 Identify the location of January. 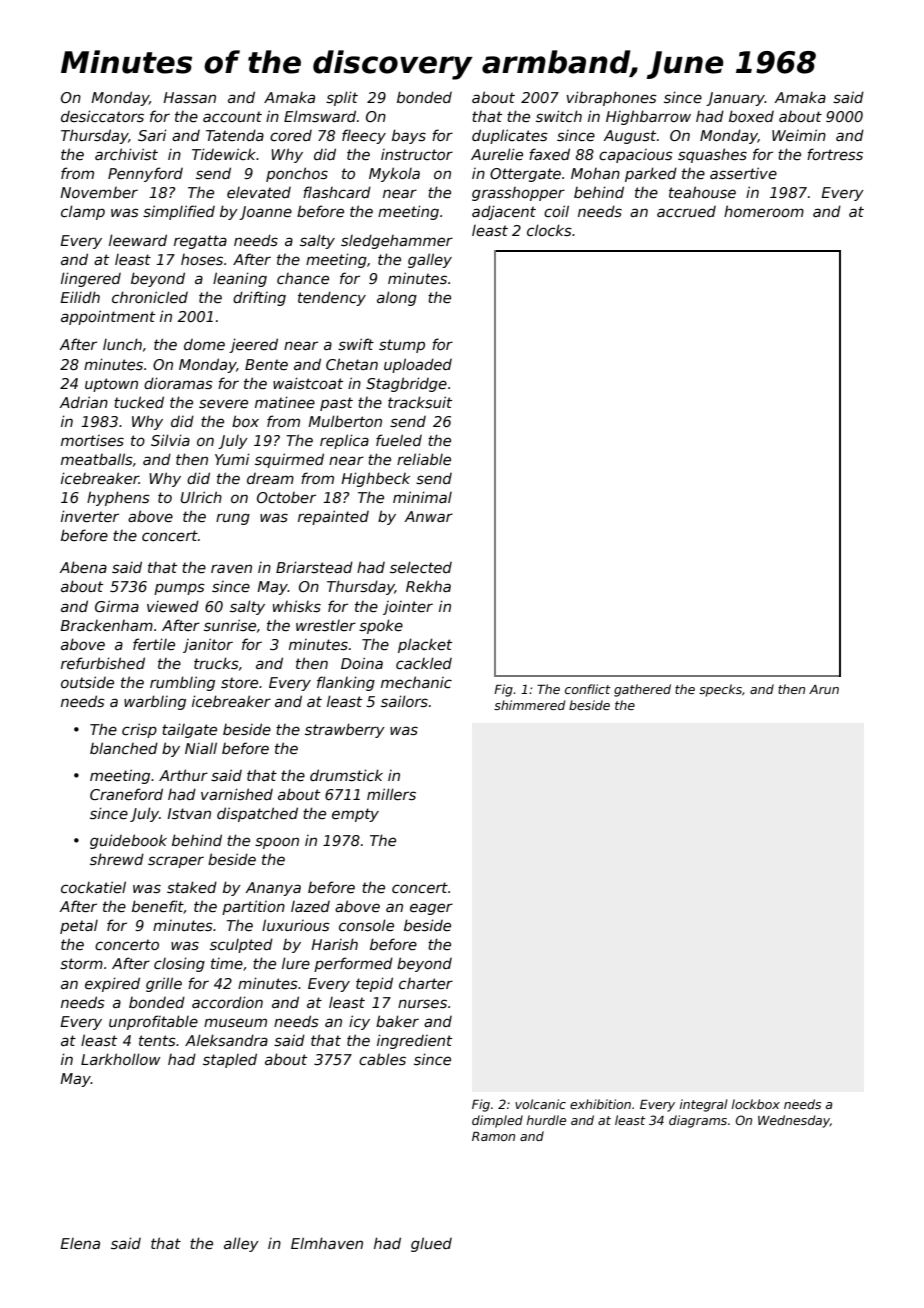
(735, 99).
